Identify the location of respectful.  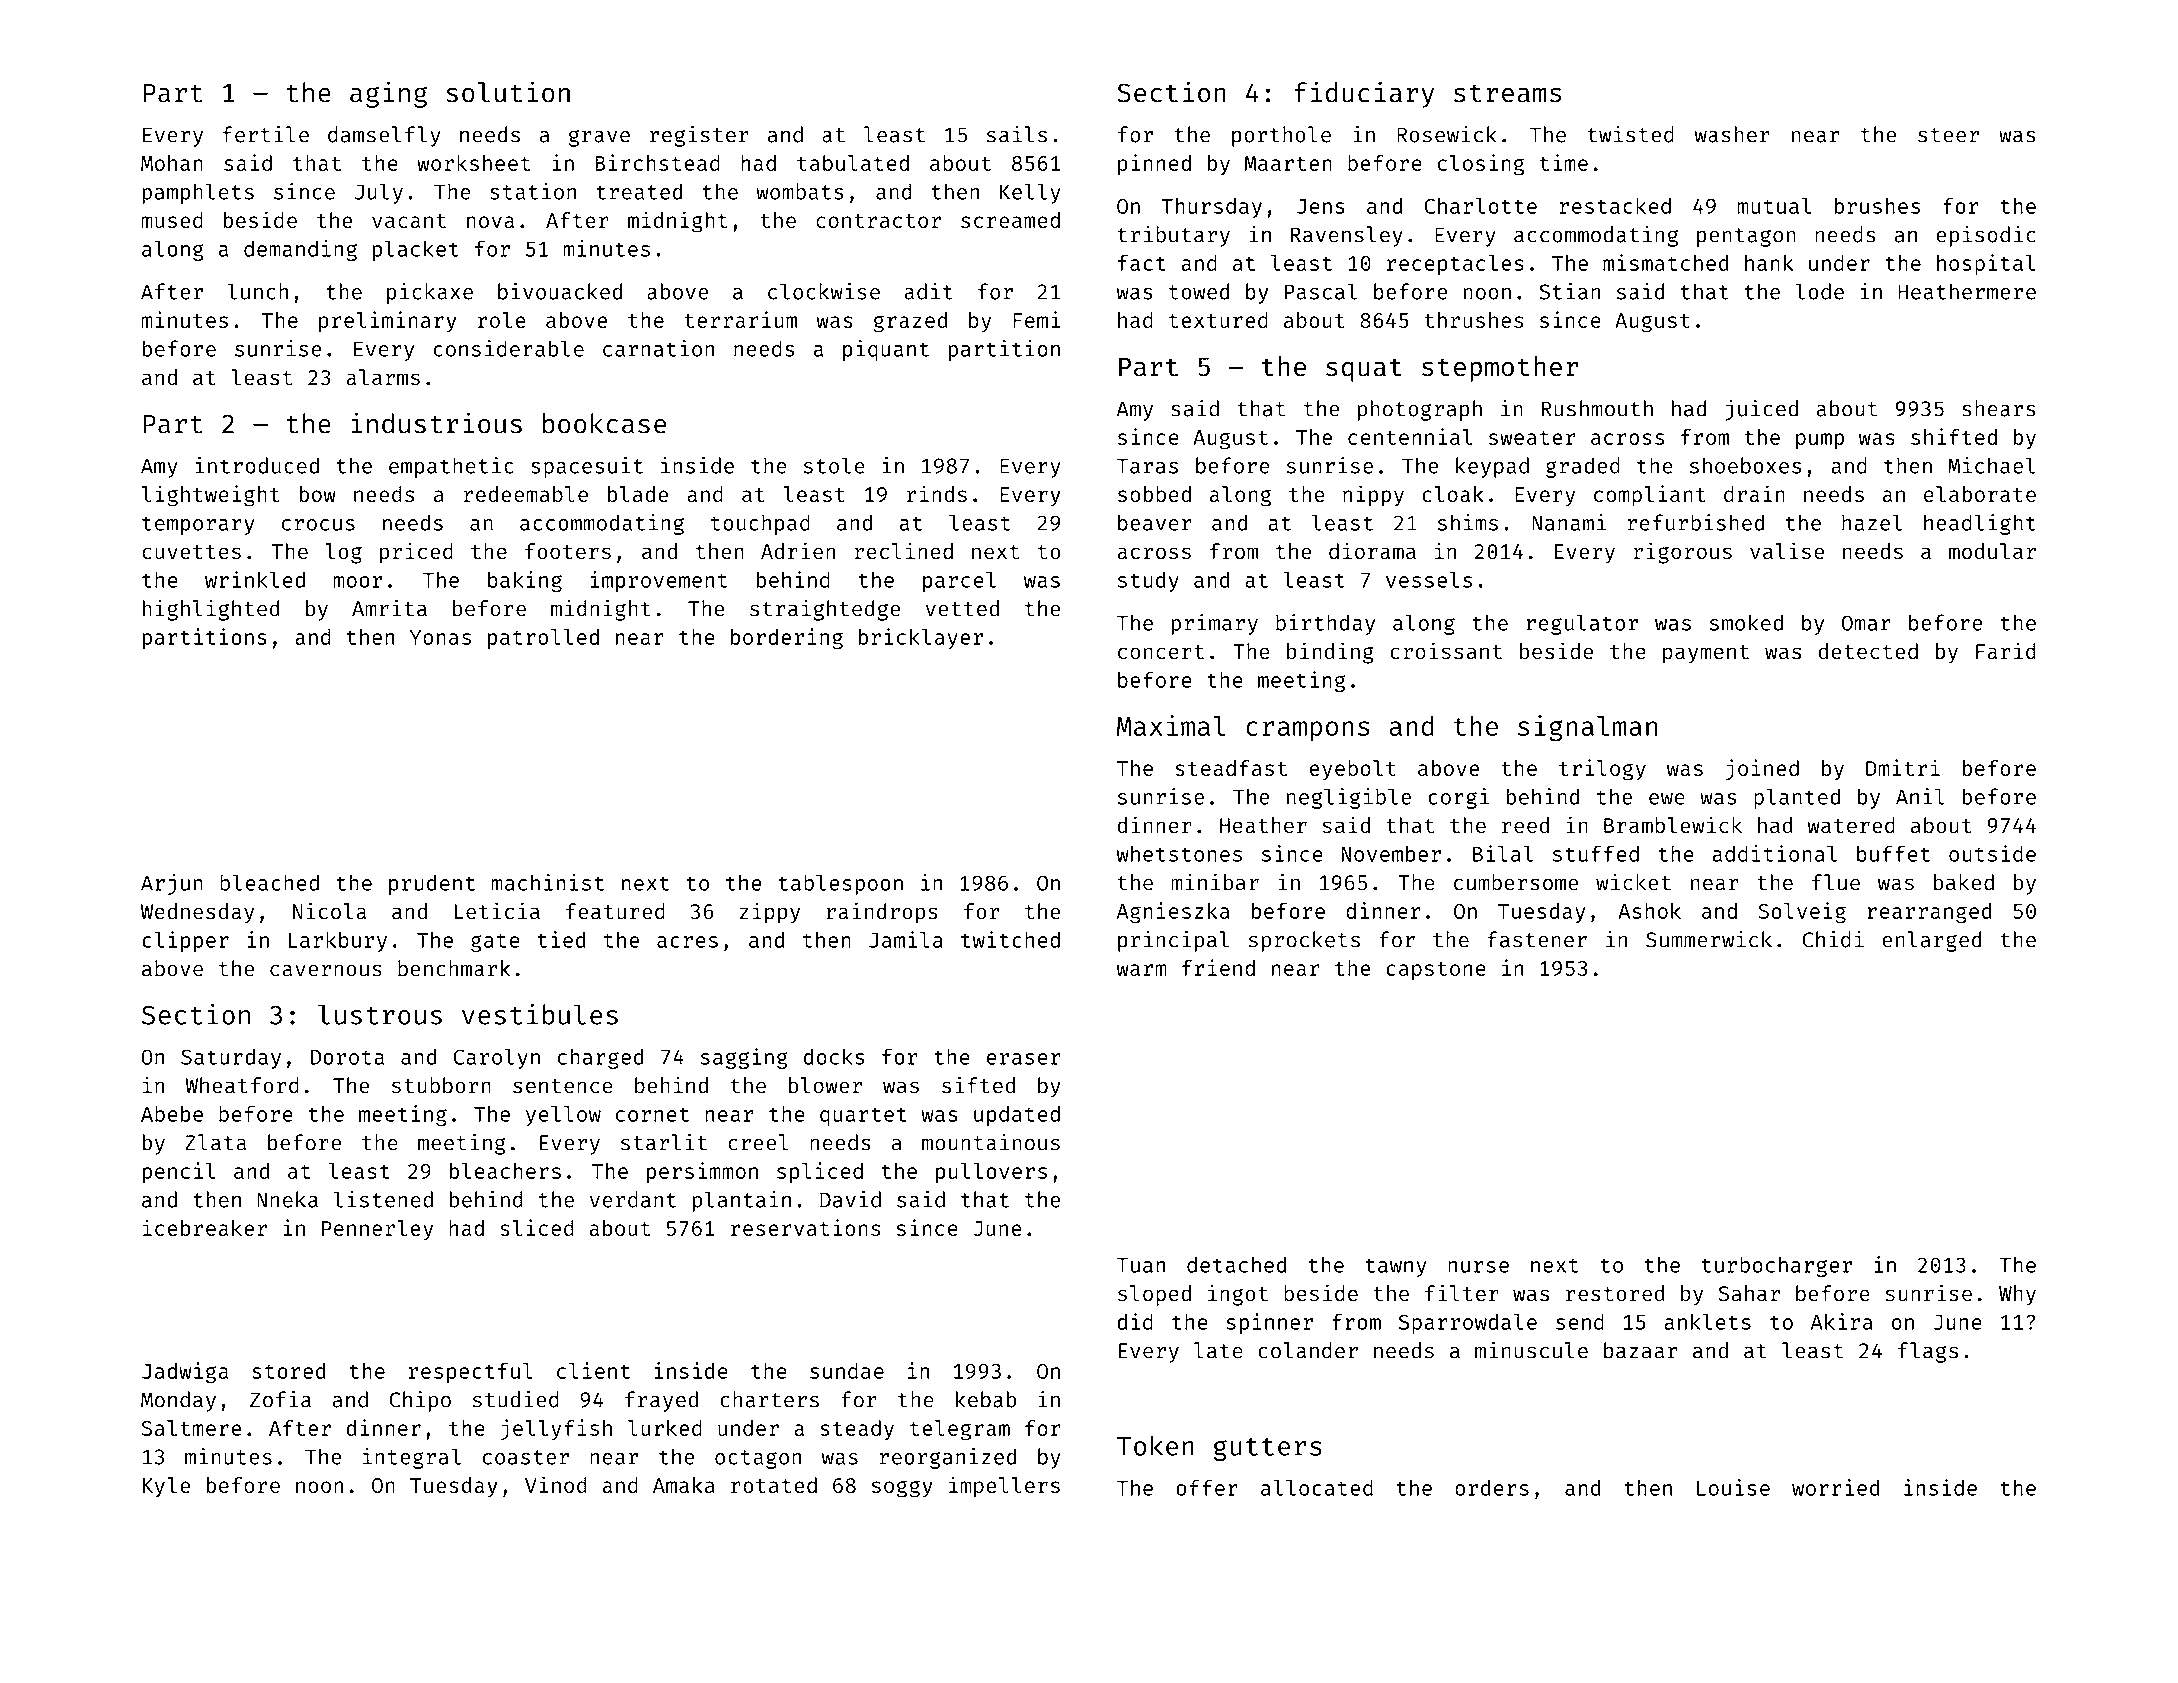
(471, 1372).
